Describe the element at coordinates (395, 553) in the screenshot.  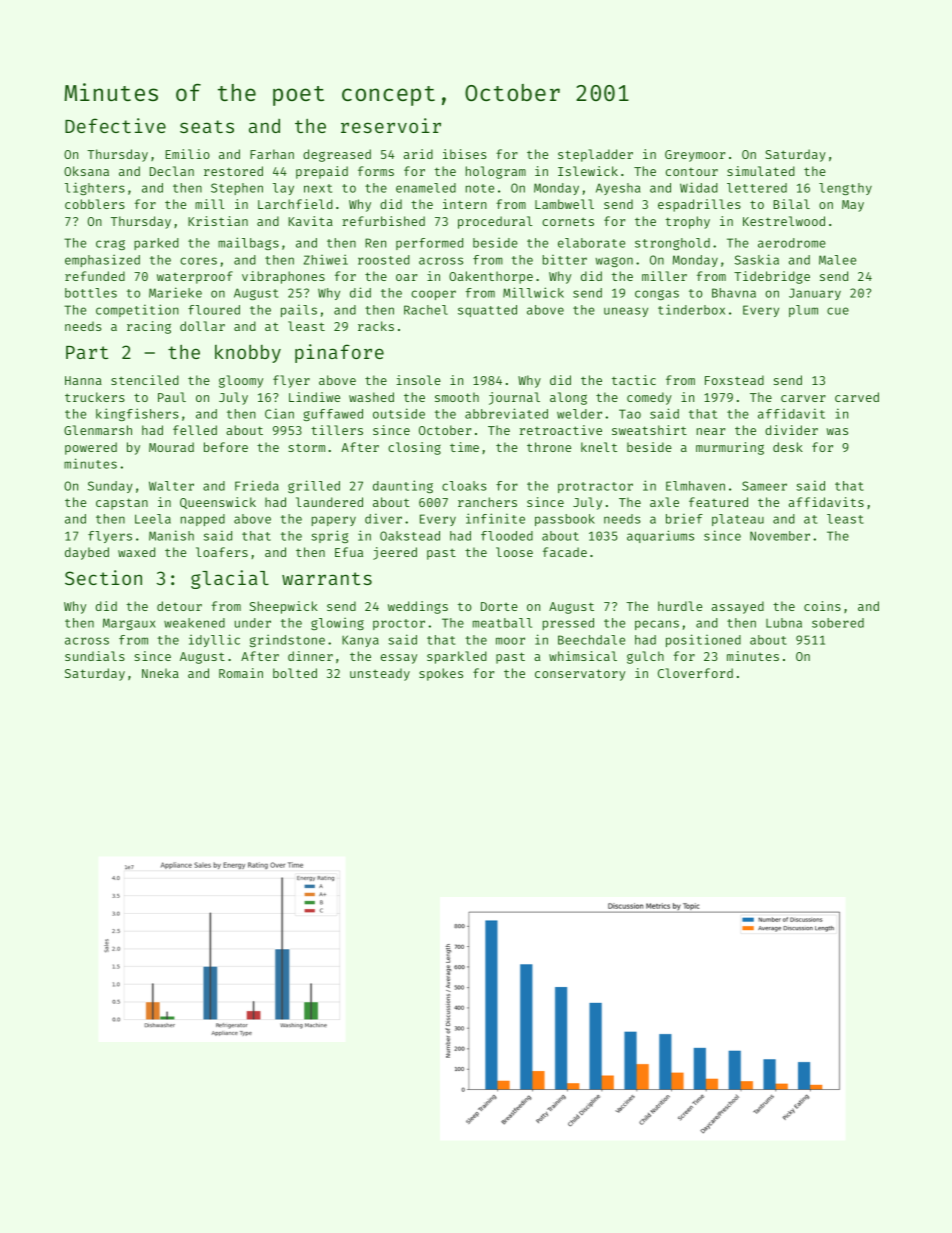
I see `jeered` at that location.
